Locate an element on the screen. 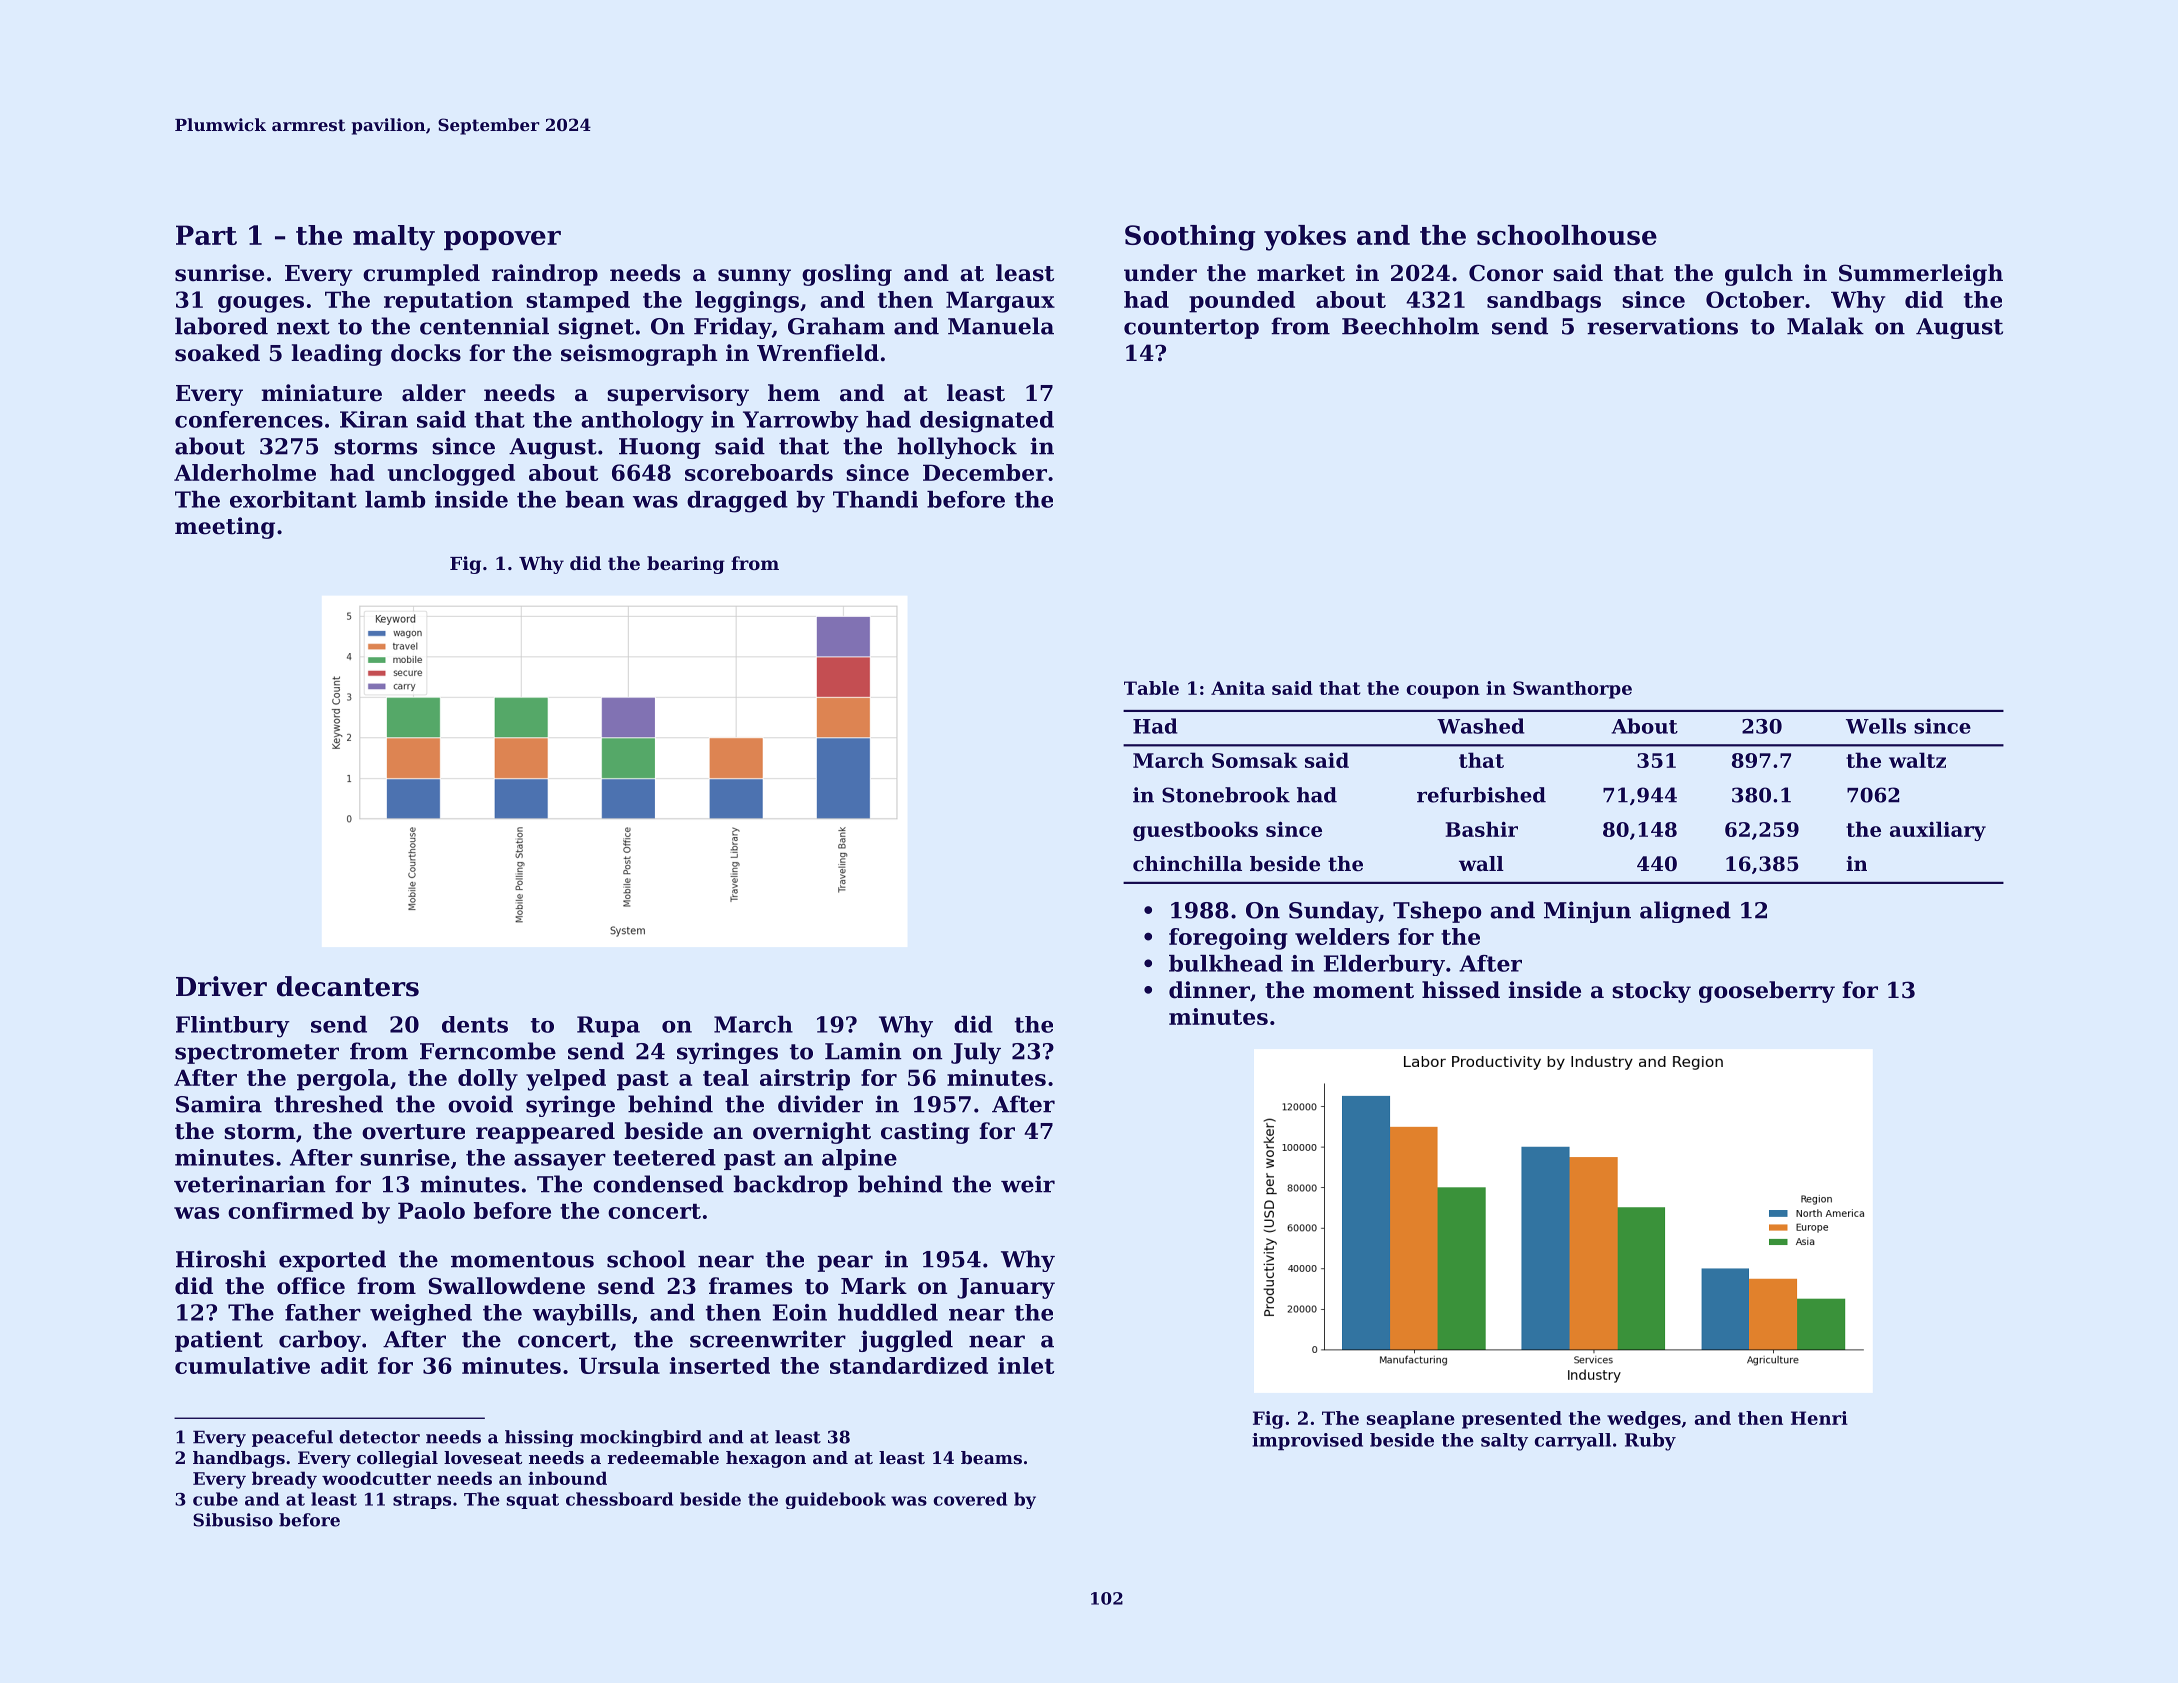 Image resolution: width=2178 pixels, height=1683 pixels. decanters is located at coordinates (348, 986).
